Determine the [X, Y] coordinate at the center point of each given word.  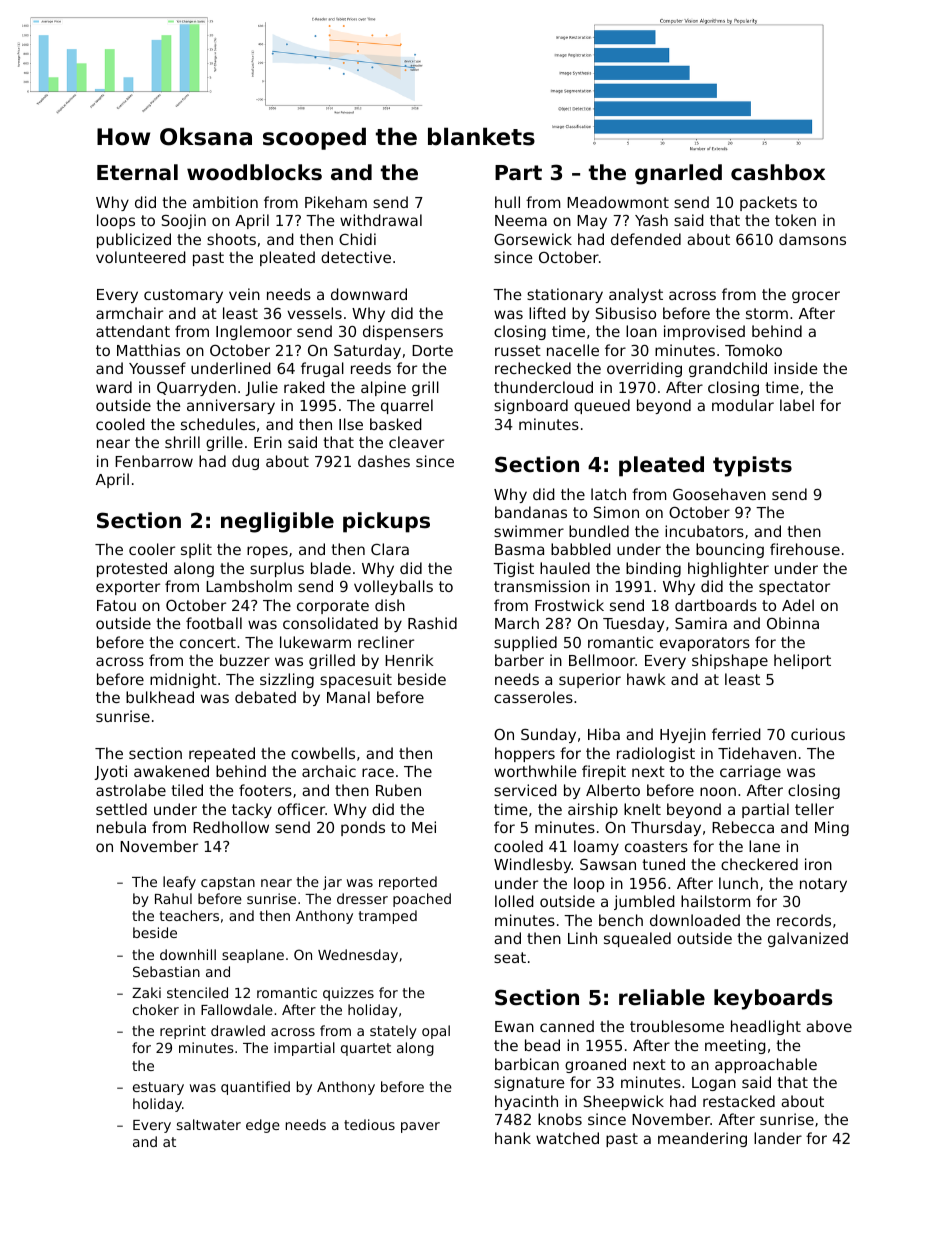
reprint [183, 1032]
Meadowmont [618, 202]
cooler [152, 549]
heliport [802, 661]
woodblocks [254, 172]
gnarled [678, 174]
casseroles [533, 697]
